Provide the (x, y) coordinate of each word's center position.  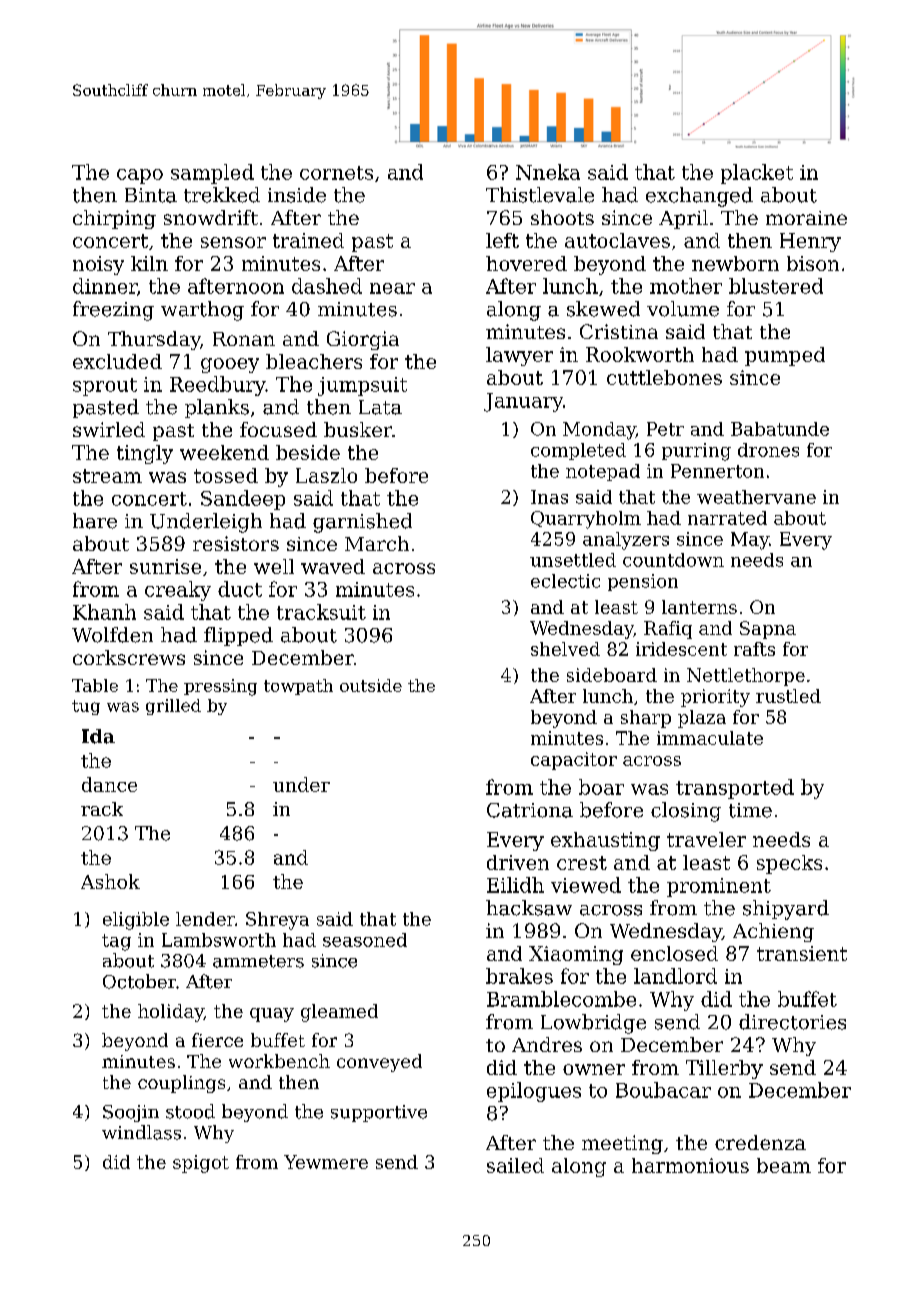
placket (757, 174)
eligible (136, 921)
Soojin (131, 1113)
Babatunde (780, 429)
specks (789, 864)
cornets (336, 173)
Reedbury (217, 386)
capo (140, 176)
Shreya (277, 921)
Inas (549, 497)
